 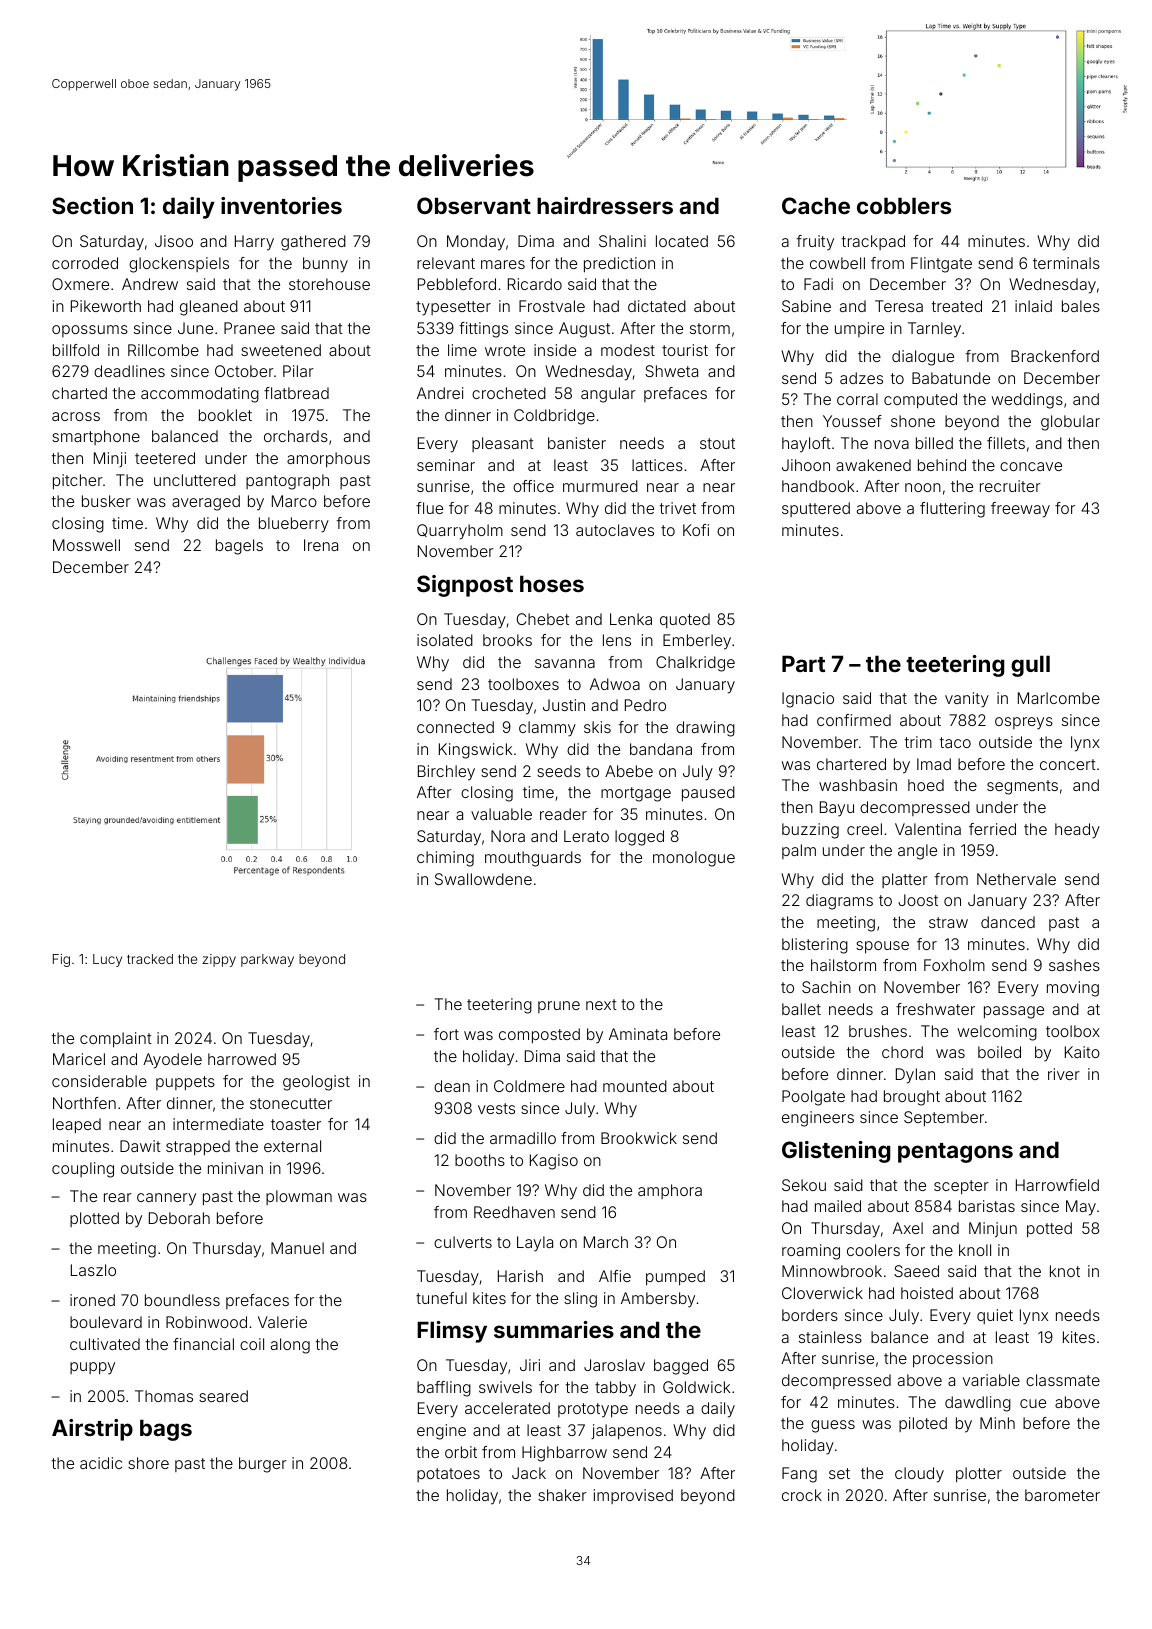 I want to click on inventories, so click(x=281, y=205).
